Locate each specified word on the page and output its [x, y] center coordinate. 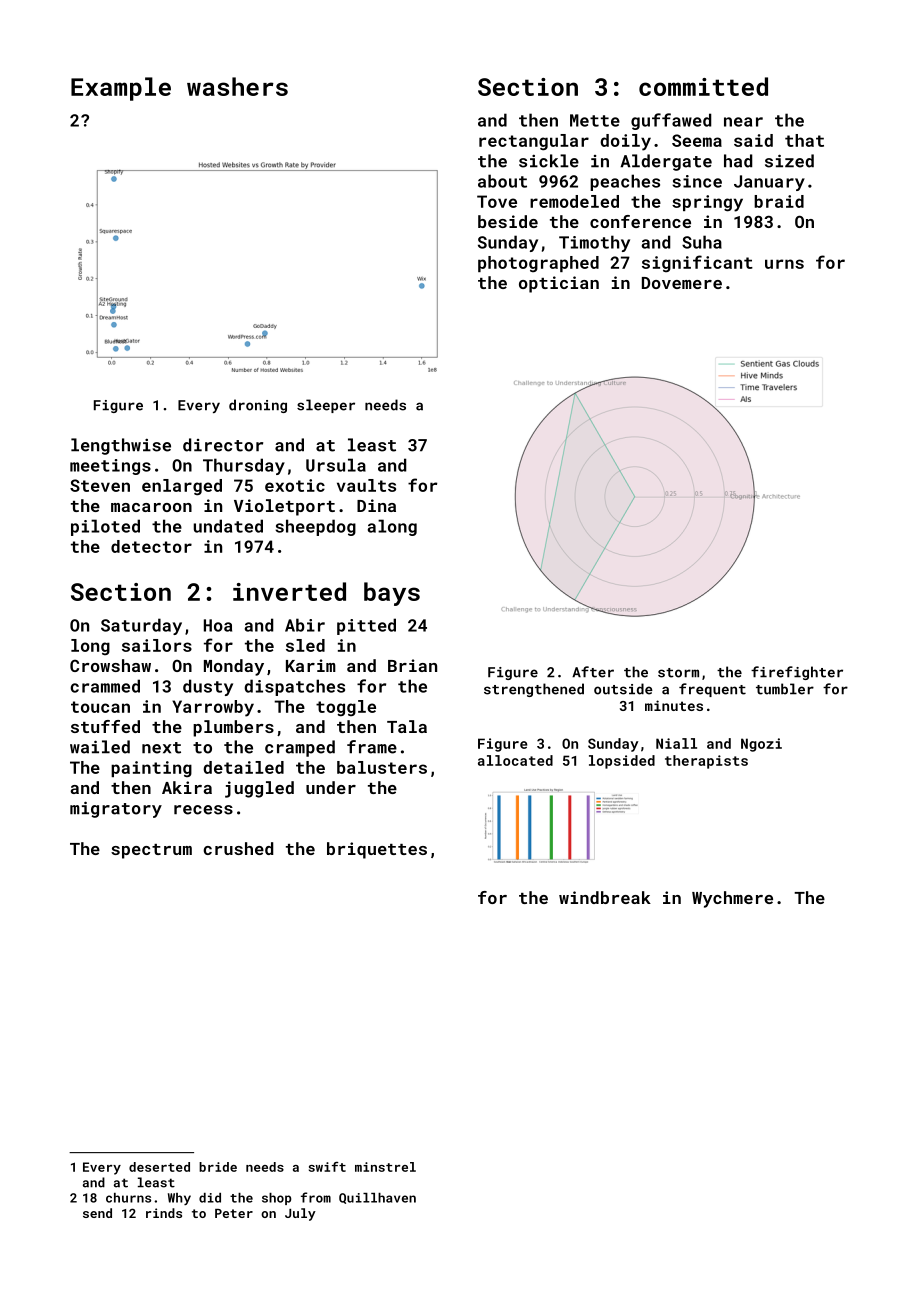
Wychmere [732, 899]
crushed [238, 848]
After [593, 672]
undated [228, 526]
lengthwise [121, 446]
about [502, 181]
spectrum [151, 851]
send [97, 1213]
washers [237, 86]
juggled [259, 789]
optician [559, 284]
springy [707, 203]
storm [678, 673]
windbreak [605, 897]
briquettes [377, 850]
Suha [702, 242]
